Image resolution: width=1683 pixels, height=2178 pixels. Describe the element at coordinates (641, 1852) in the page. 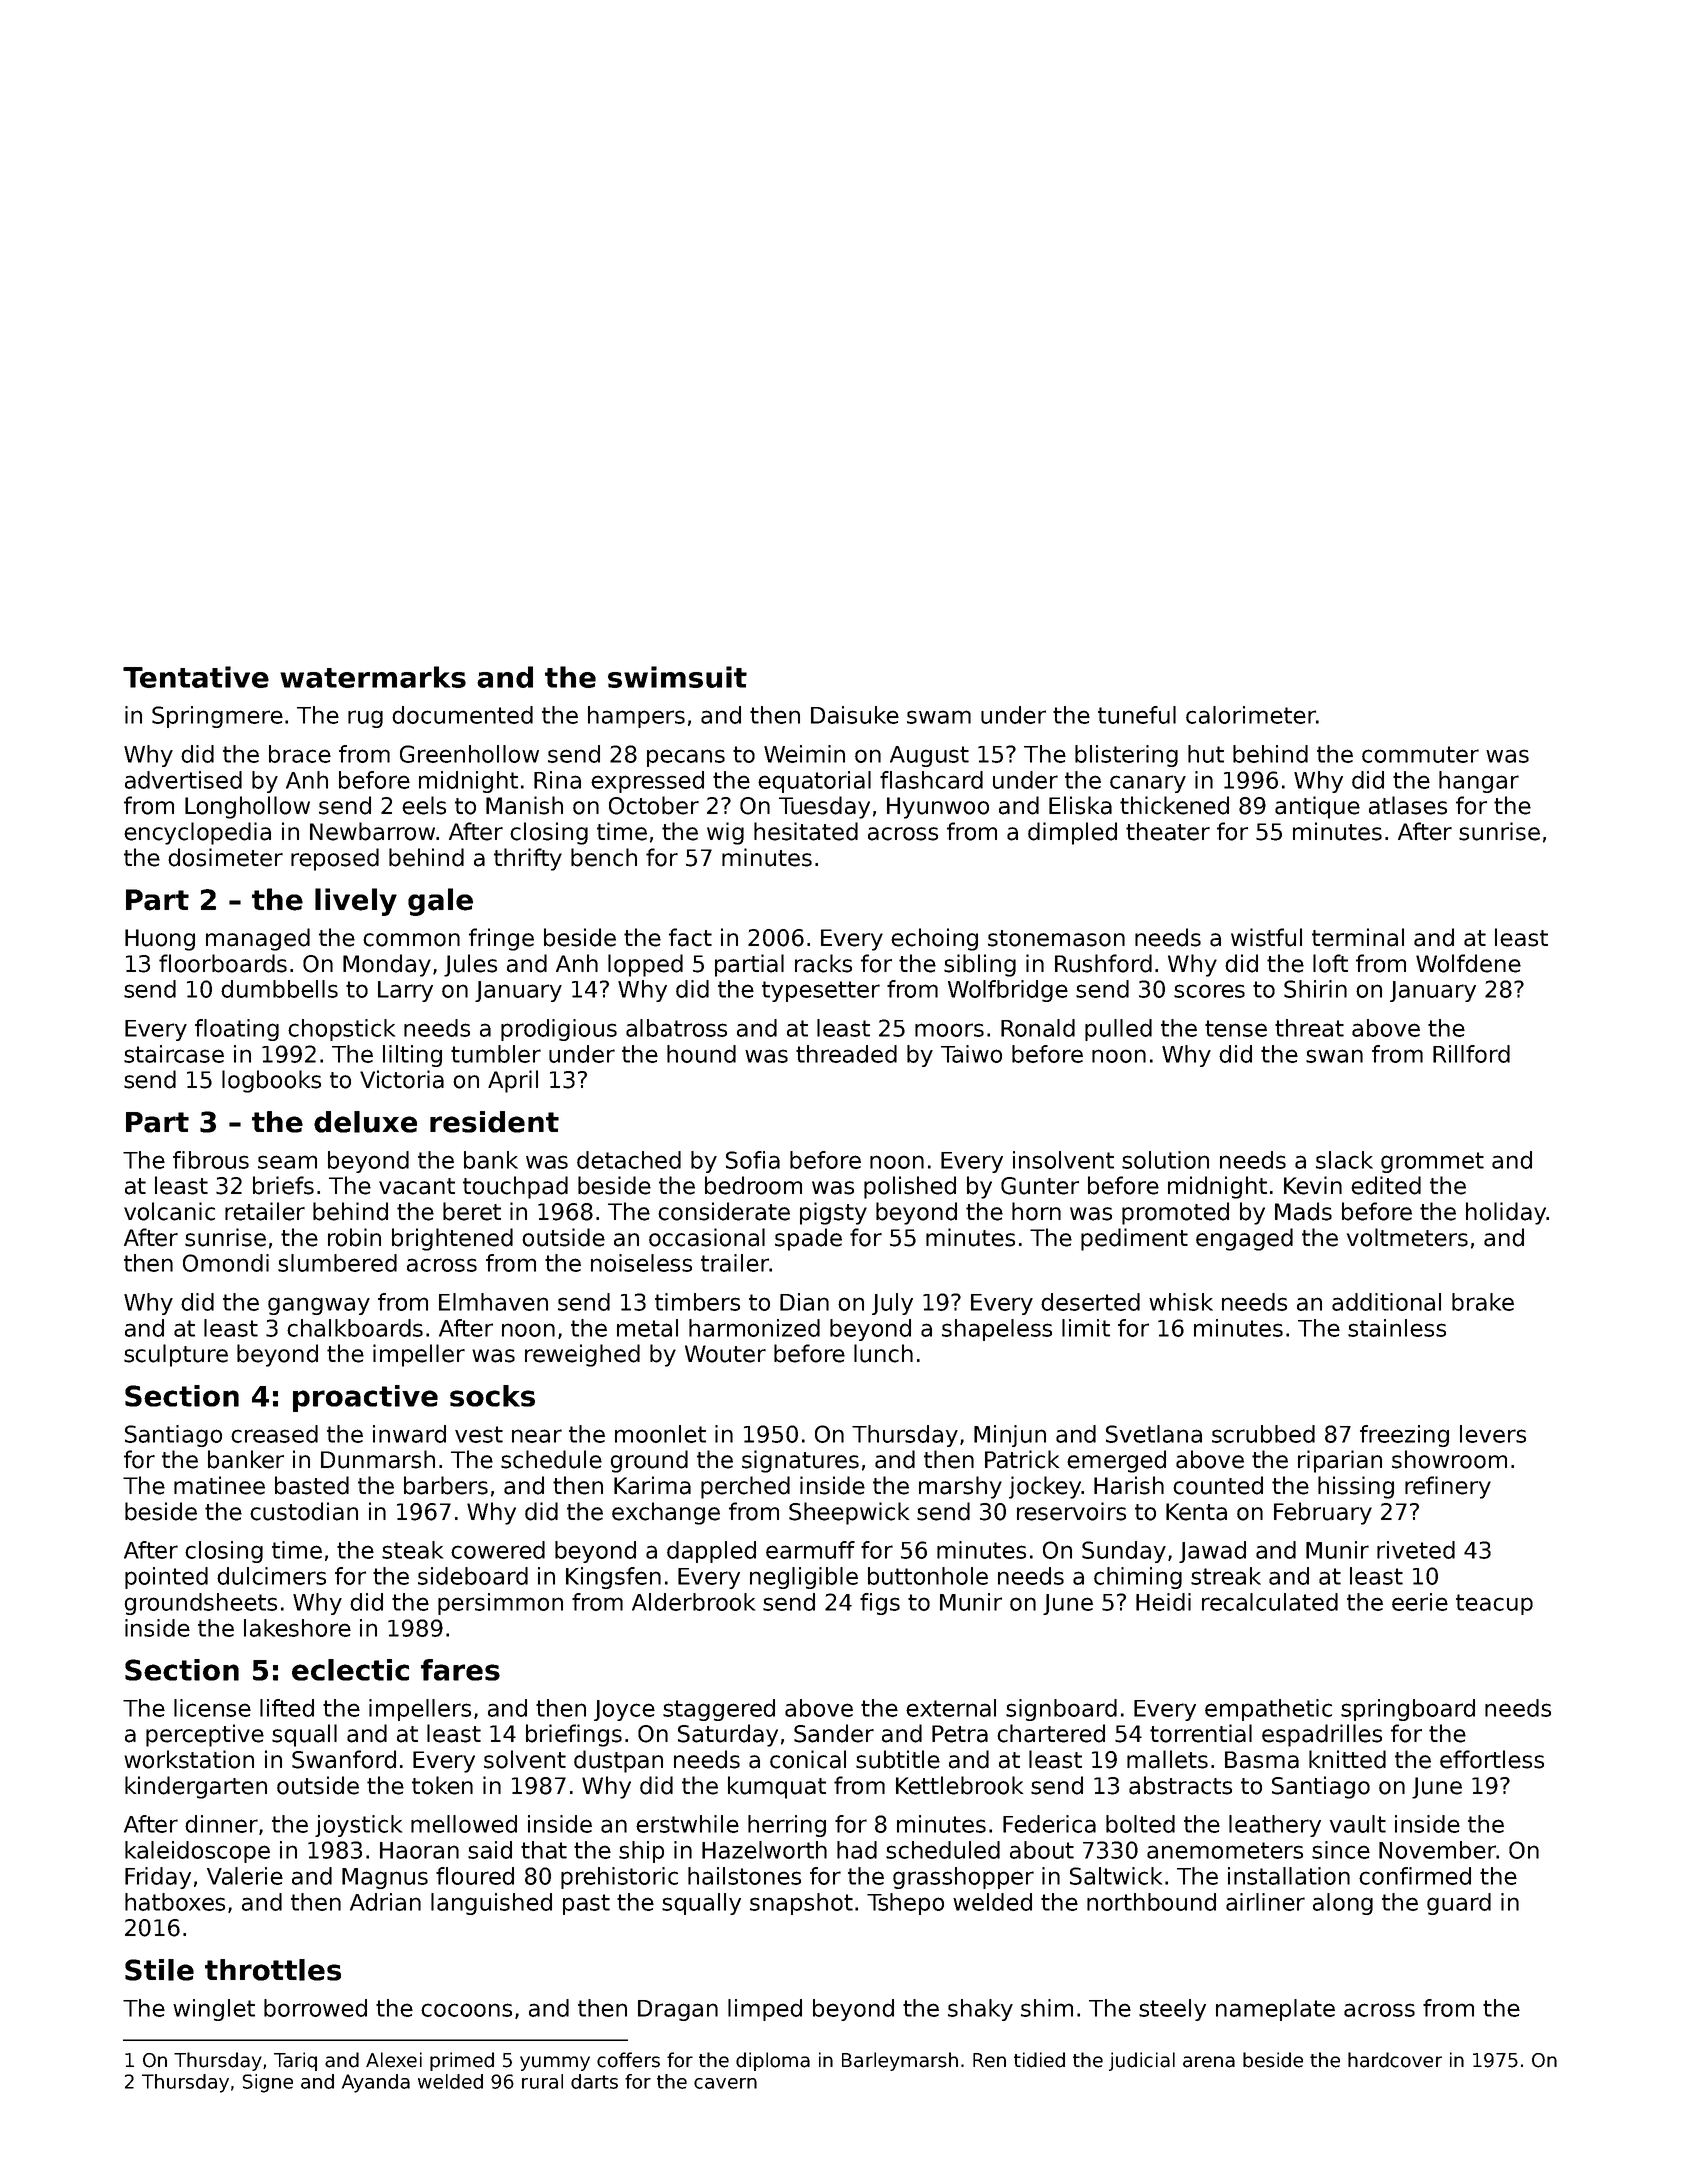

I see `ship` at that location.
